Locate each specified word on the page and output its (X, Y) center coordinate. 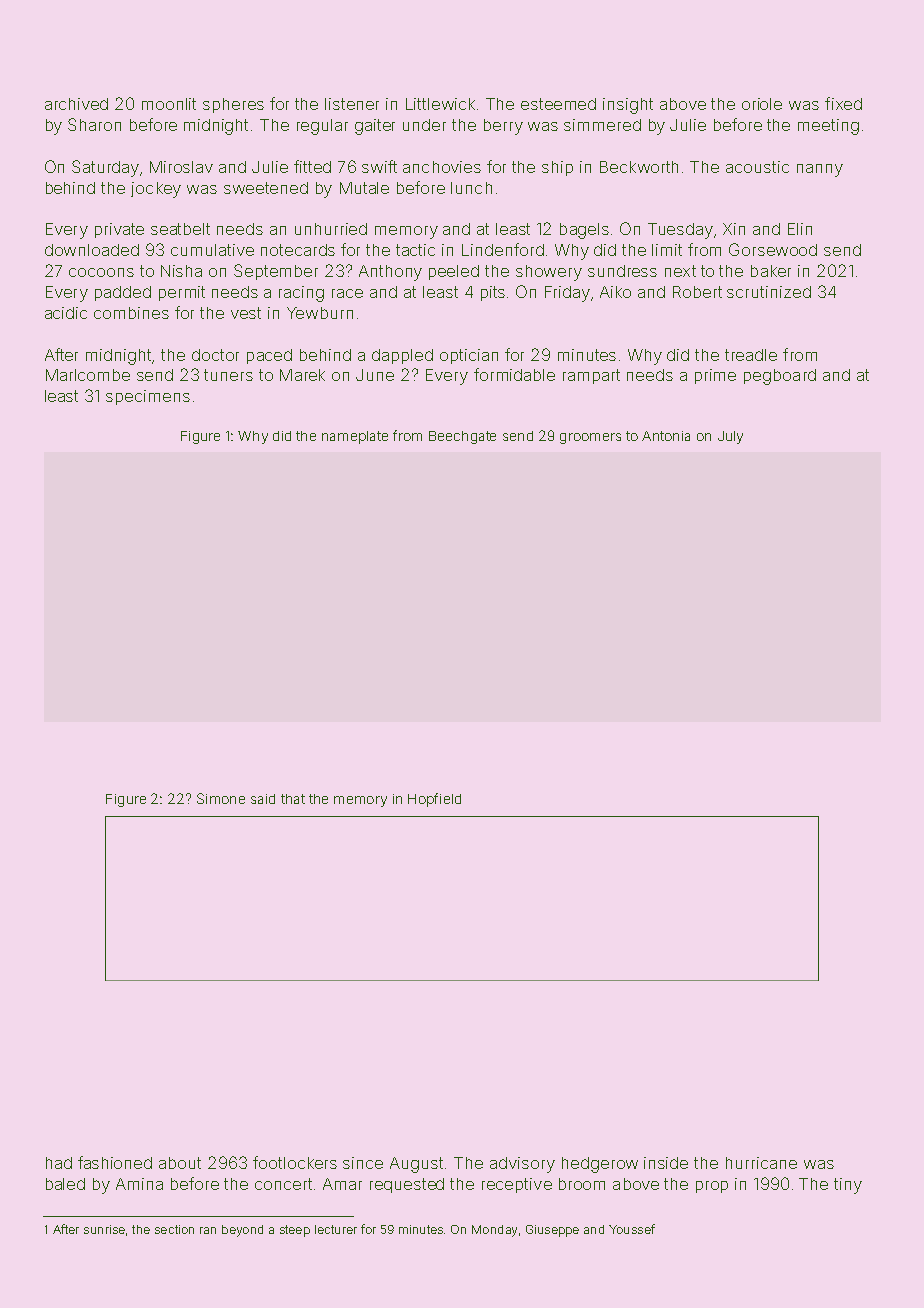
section (174, 1229)
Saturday (105, 168)
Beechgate (462, 437)
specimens (148, 397)
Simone (221, 798)
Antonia (666, 436)
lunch (471, 188)
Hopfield (434, 800)
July (730, 437)
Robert (697, 292)
